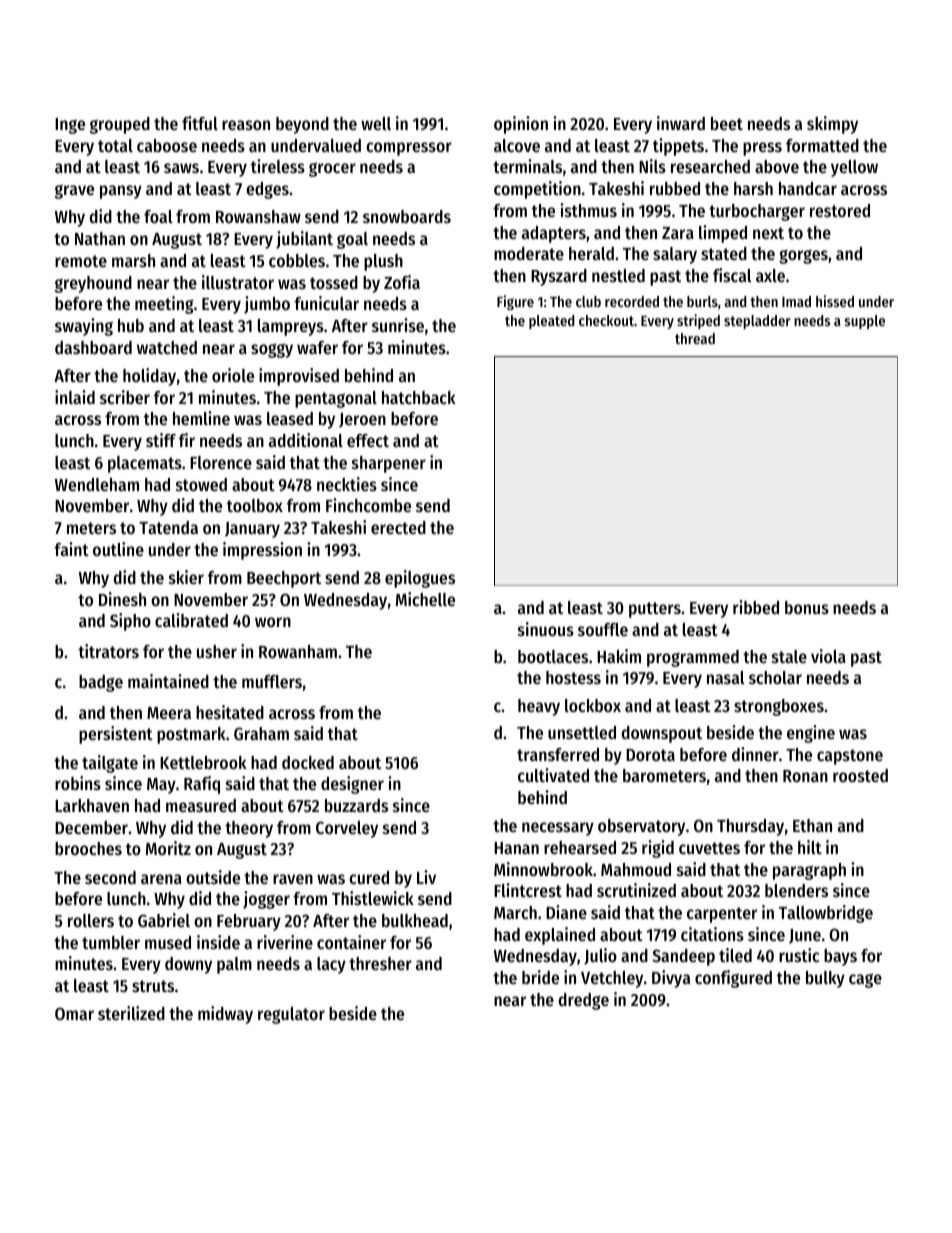 This image has height=1233, width=952. Describe the element at coordinates (832, 125) in the image. I see `skimpy` at that location.
